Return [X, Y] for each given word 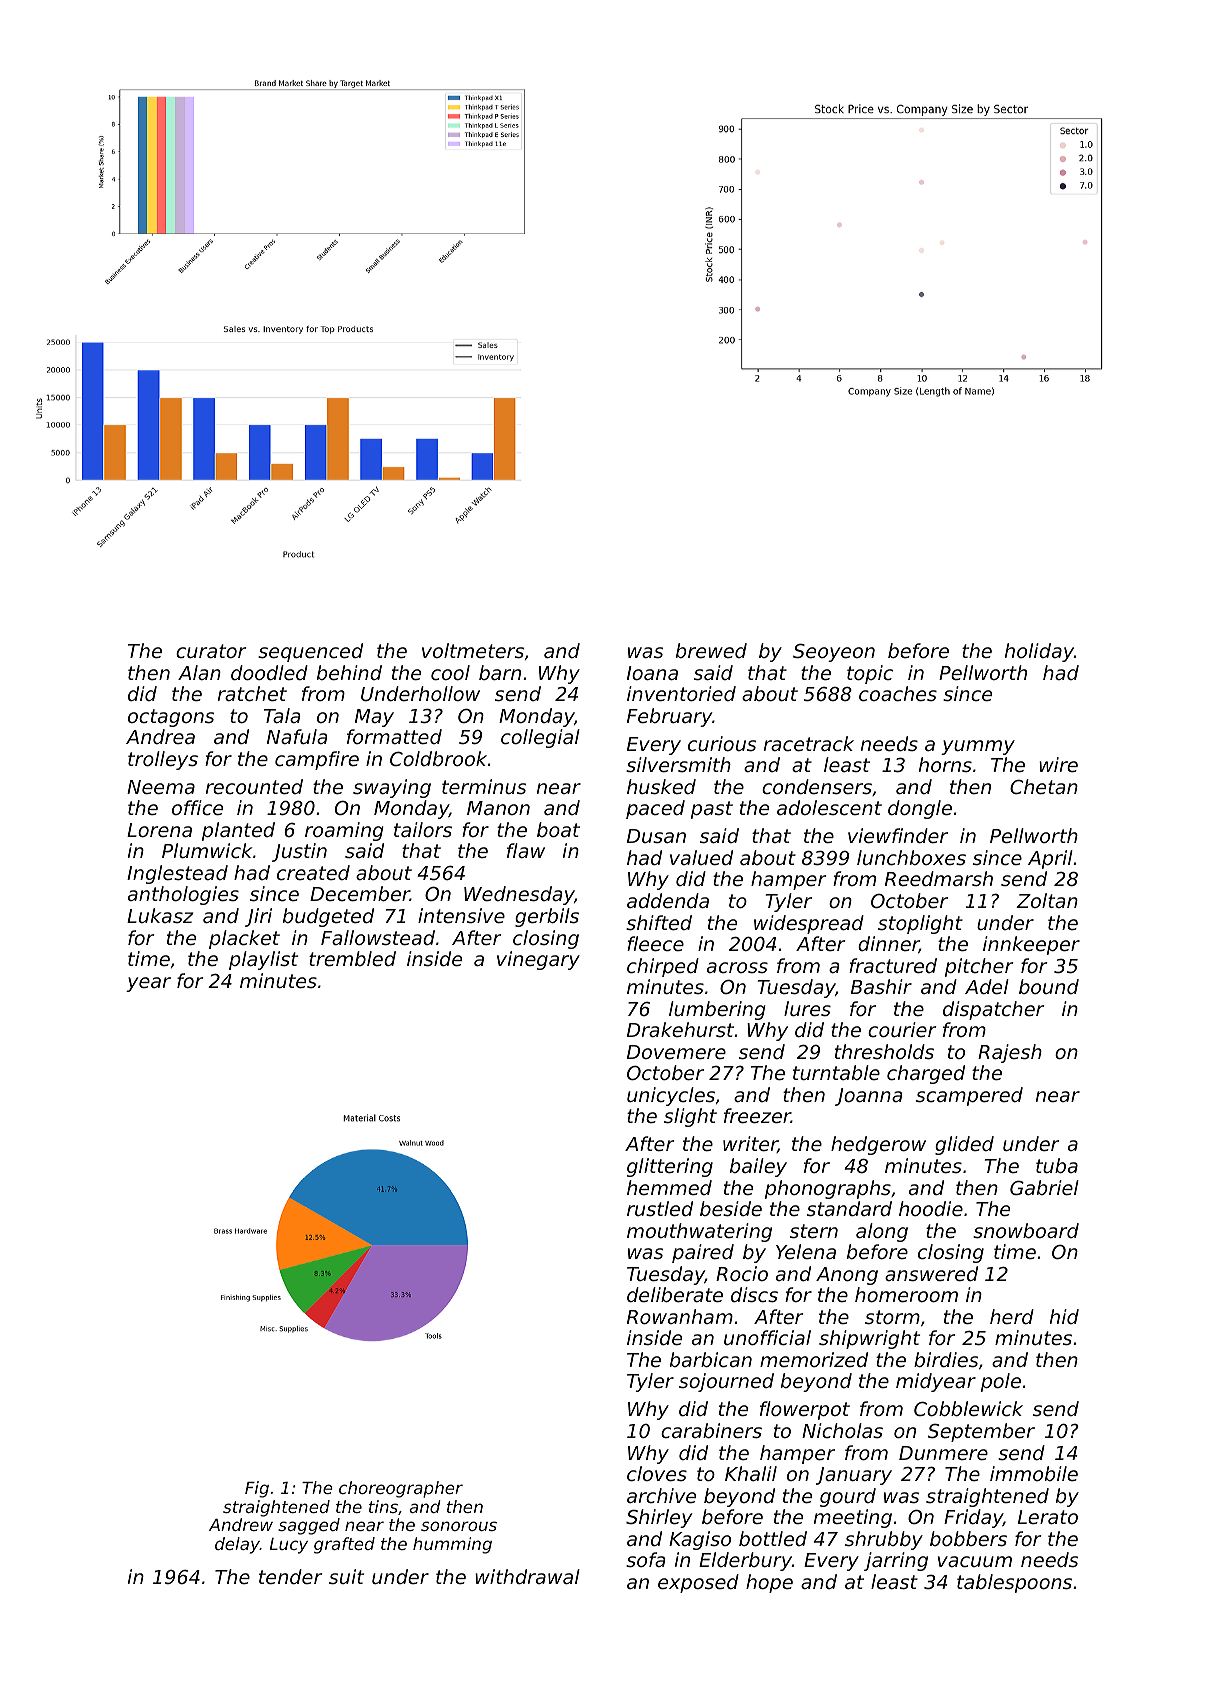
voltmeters [473, 650]
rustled [660, 1208]
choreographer [401, 1489]
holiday [1039, 652]
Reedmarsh [939, 878]
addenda [668, 900]
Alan [199, 672]
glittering [670, 1167]
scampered [969, 1096]
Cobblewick [968, 1408]
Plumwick [207, 850]
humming [452, 1545]
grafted [344, 1545]
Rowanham [680, 1316]
